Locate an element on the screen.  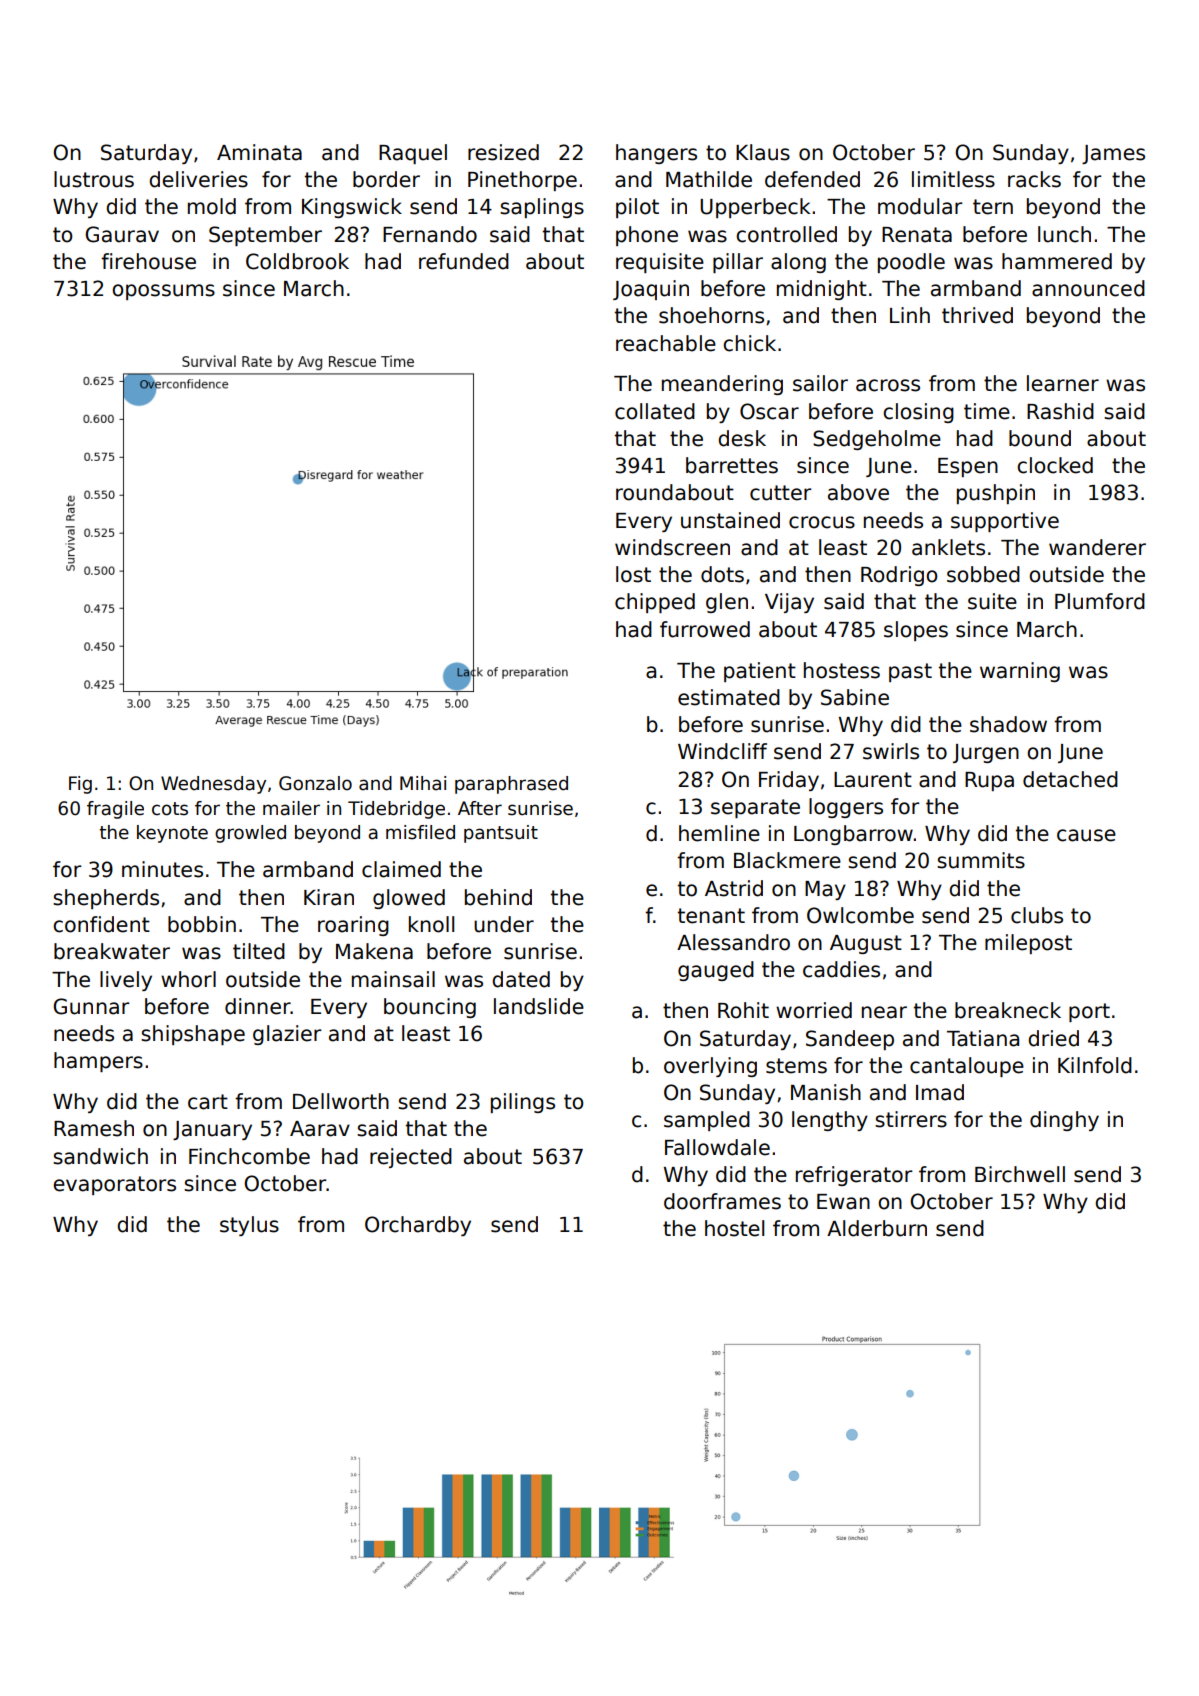
Rashid is located at coordinates (1060, 411).
